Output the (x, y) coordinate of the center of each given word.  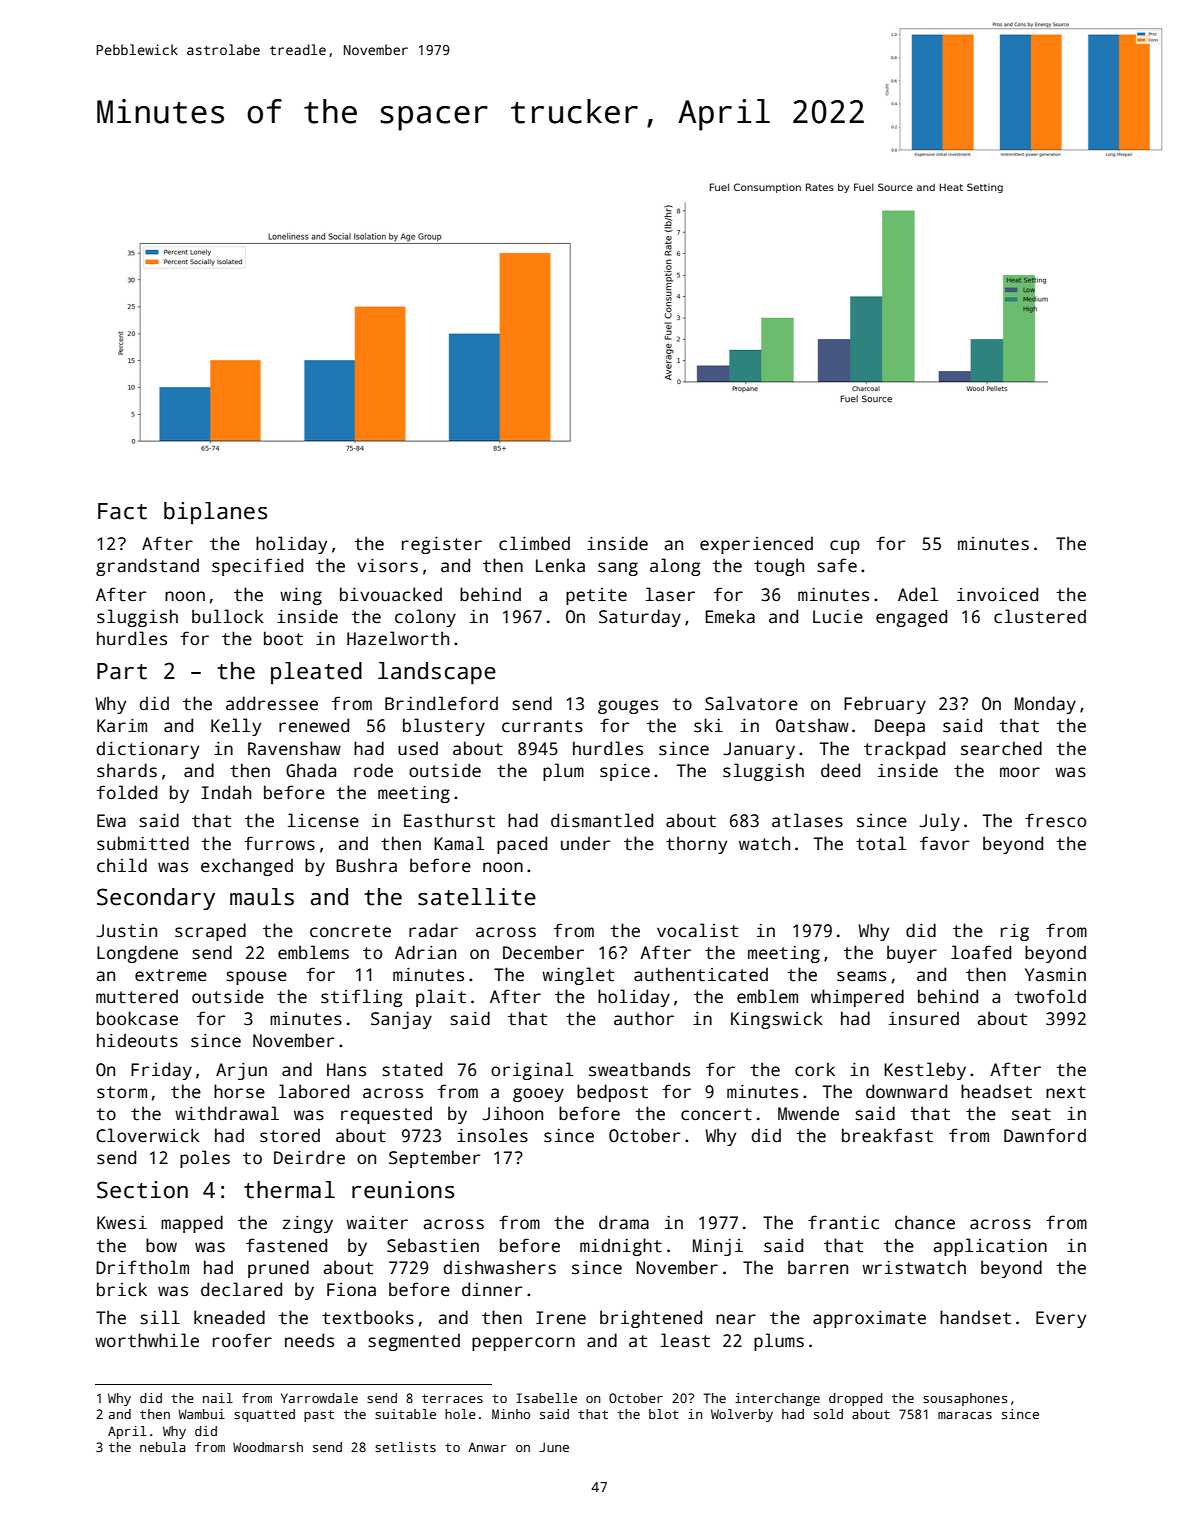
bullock (228, 616)
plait (441, 998)
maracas (965, 1415)
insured (924, 1018)
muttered (137, 996)
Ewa (111, 821)
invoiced (997, 594)
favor (944, 843)
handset (975, 1317)
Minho (511, 1414)
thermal (289, 1190)
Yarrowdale (319, 1398)
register (442, 545)
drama (624, 1222)
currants (542, 726)
